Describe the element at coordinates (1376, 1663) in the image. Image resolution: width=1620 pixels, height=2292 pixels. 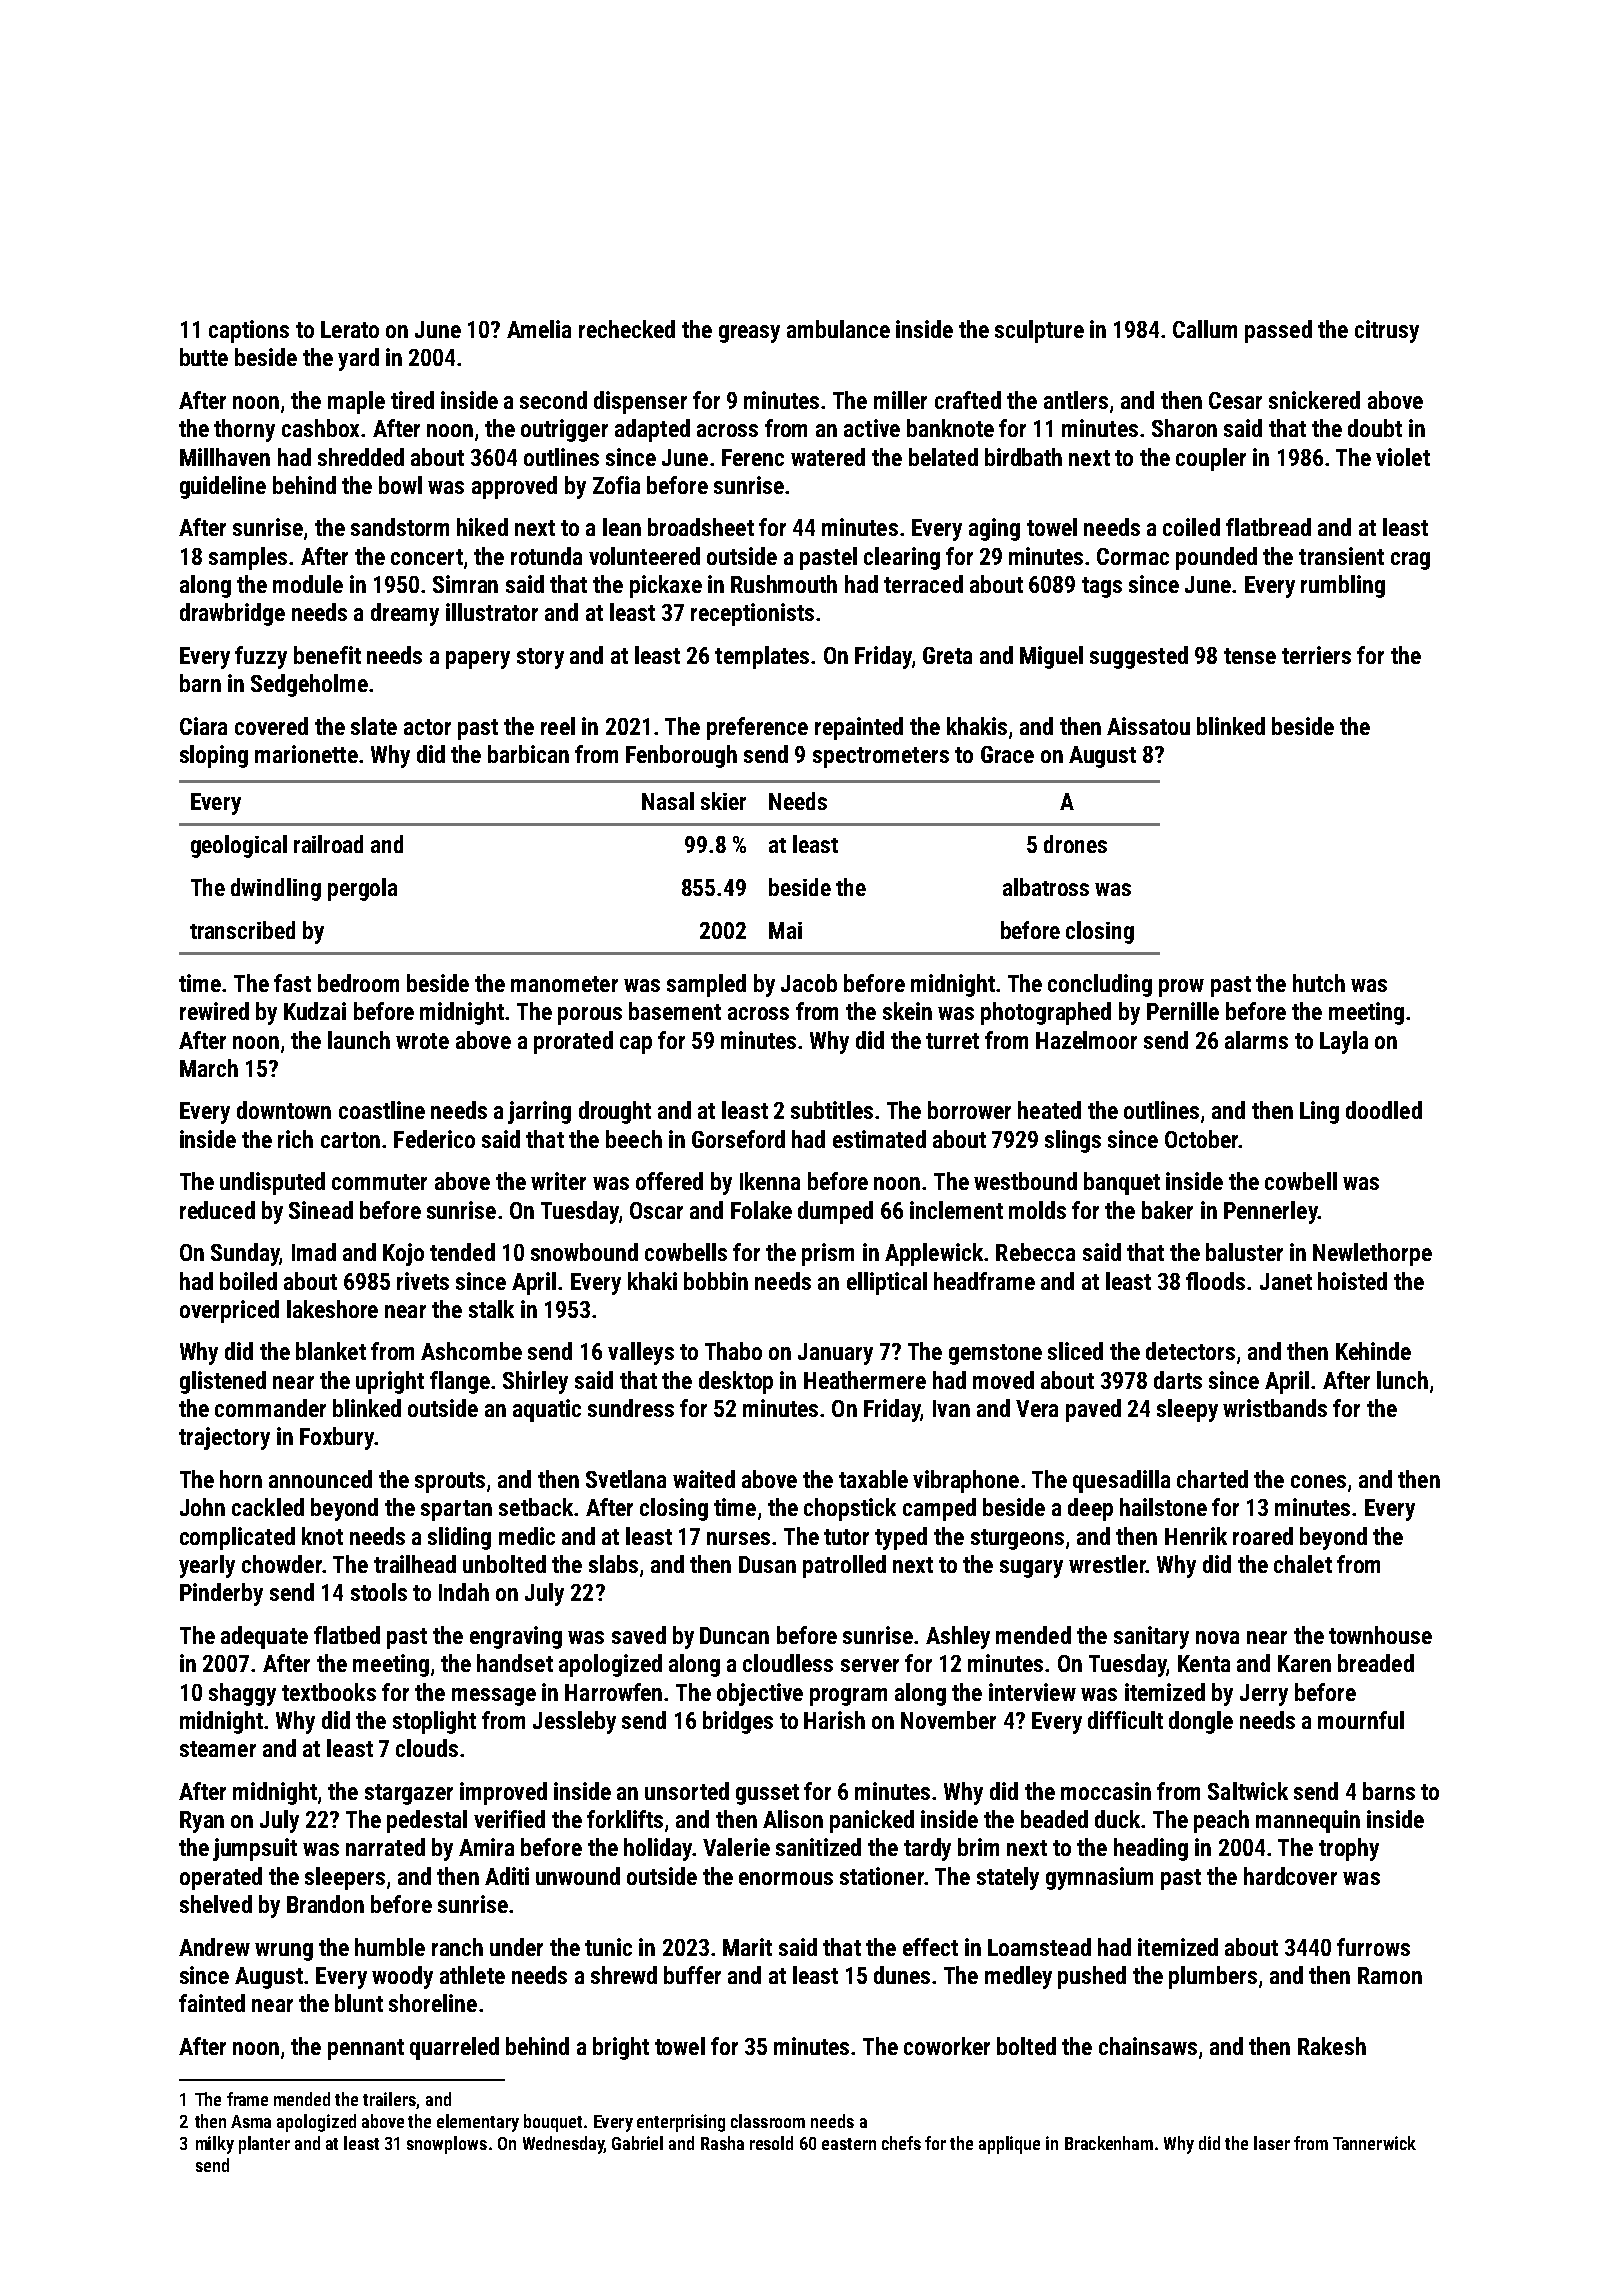
I see `breaded` at that location.
